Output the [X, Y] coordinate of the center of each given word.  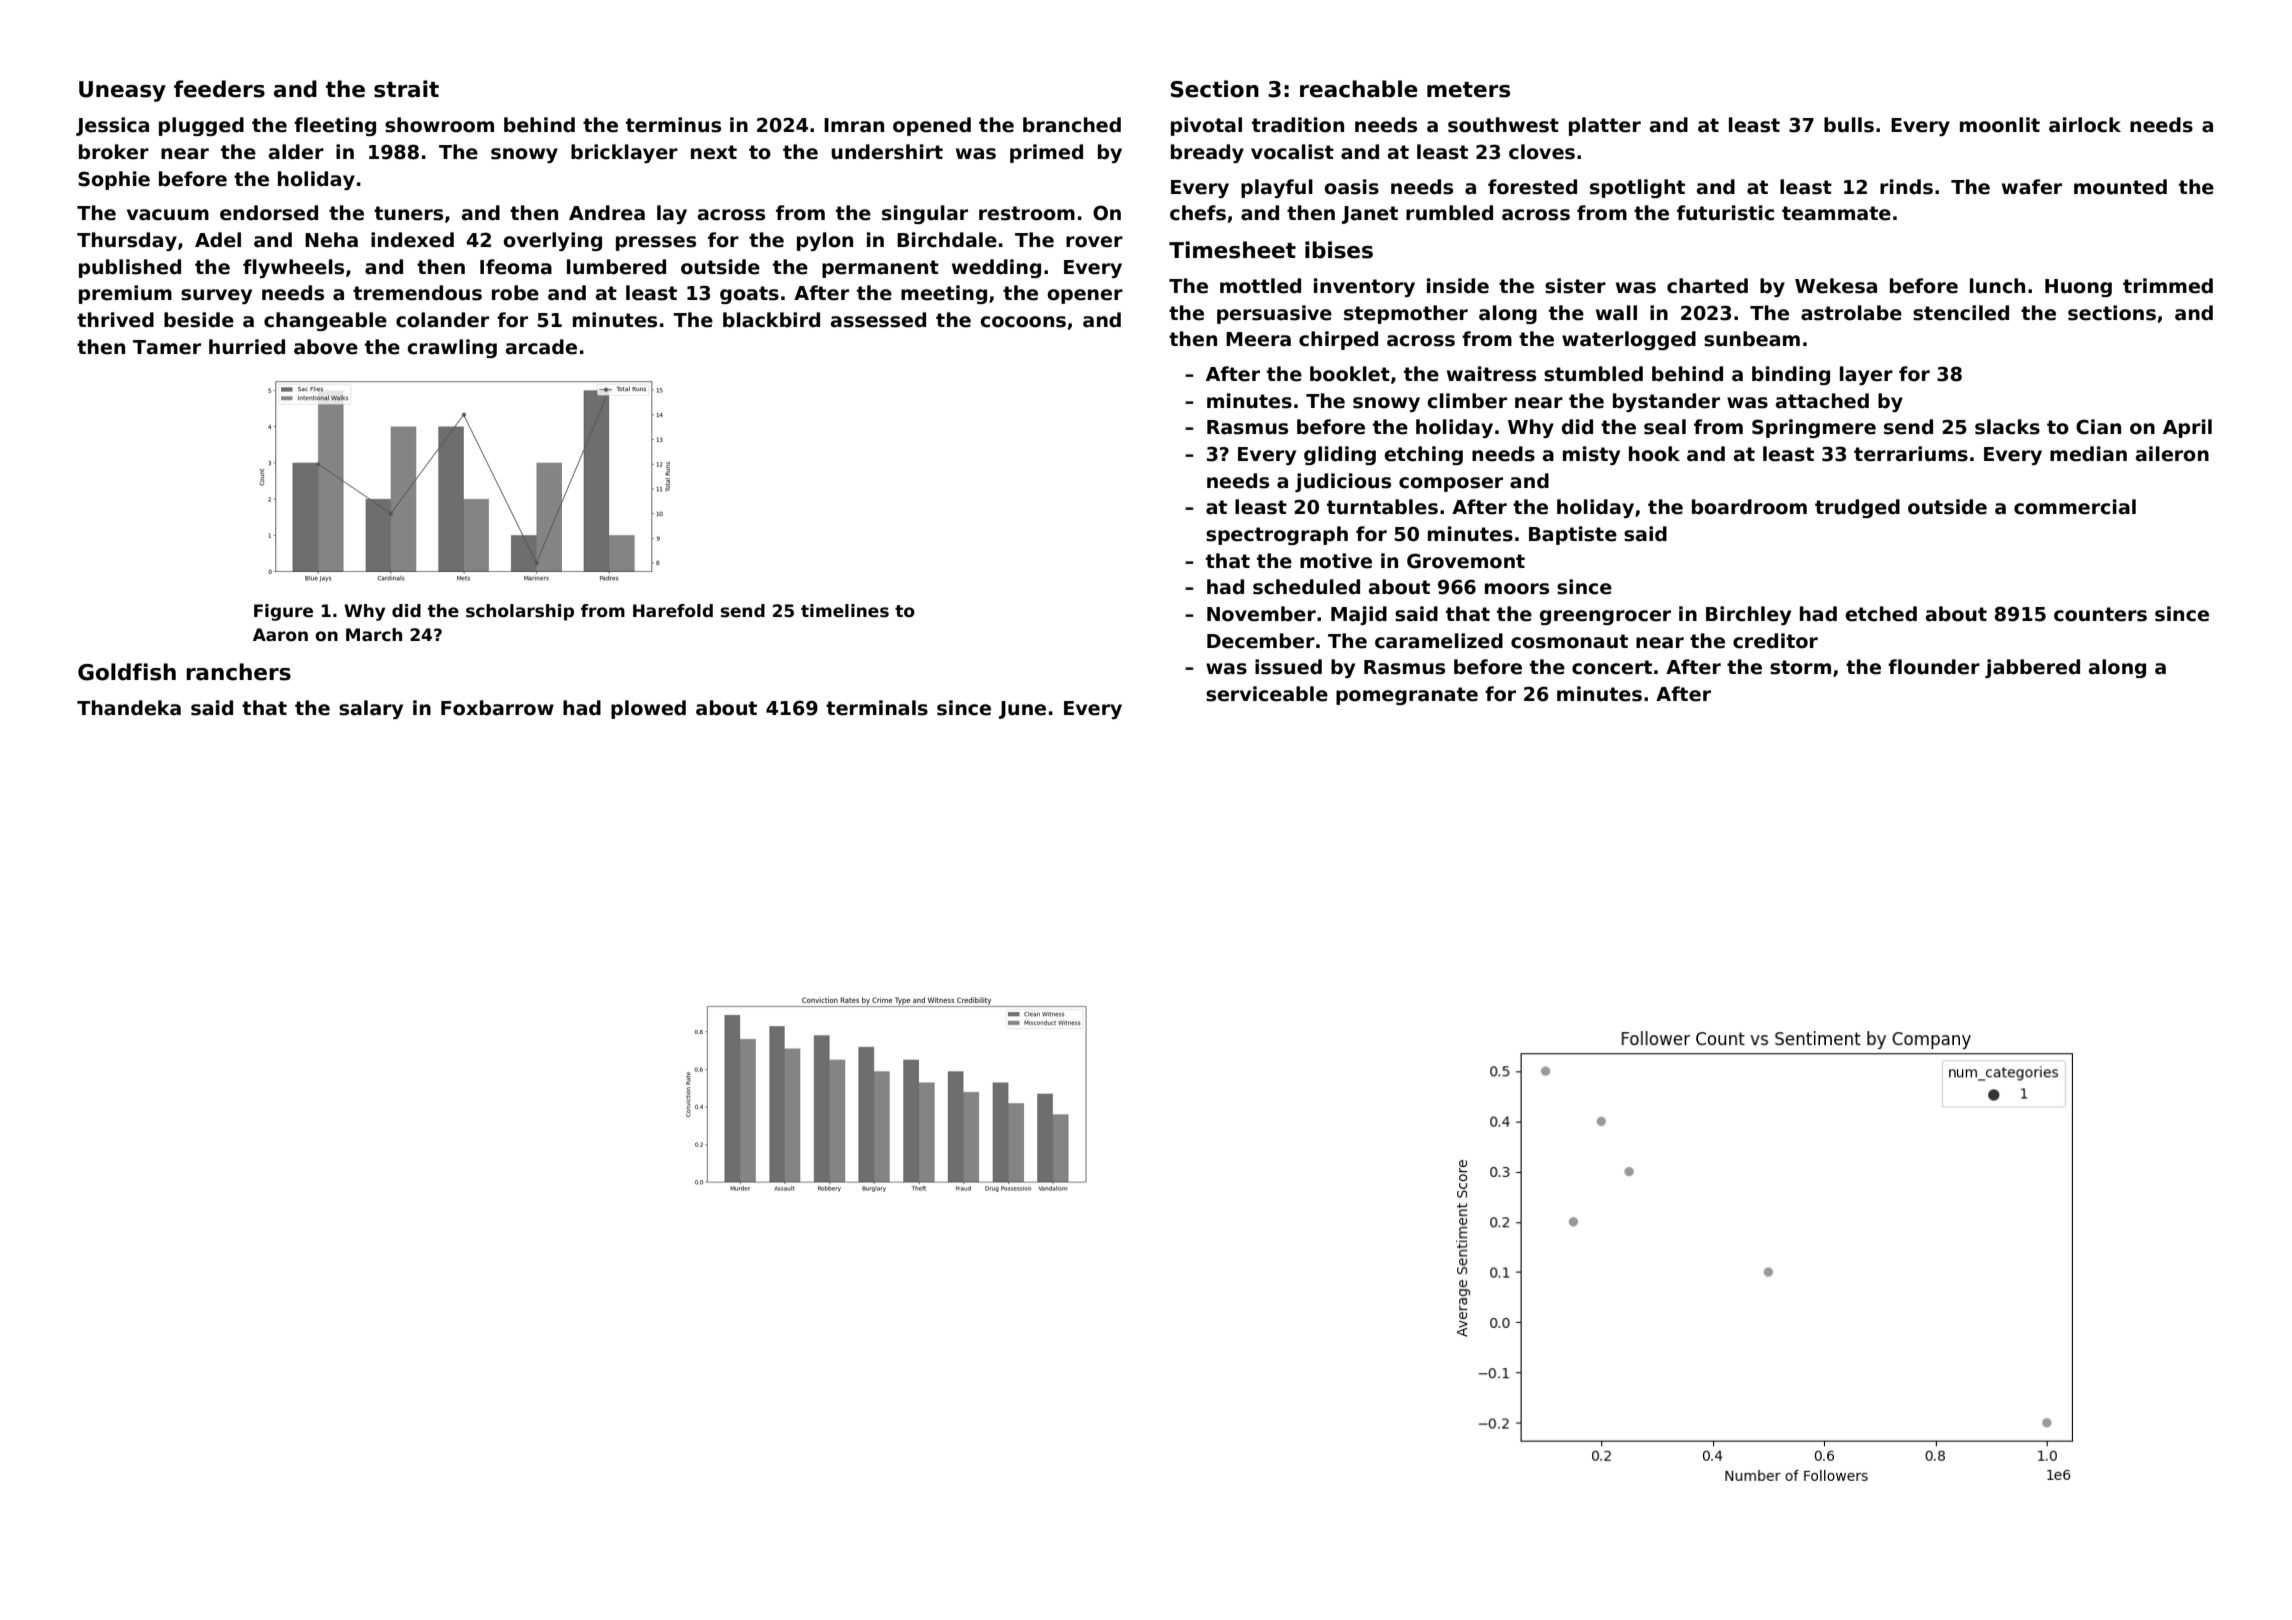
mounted [2120, 187]
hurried [247, 347]
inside [1458, 286]
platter [1605, 126]
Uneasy [122, 91]
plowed [648, 709]
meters [1468, 90]
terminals [877, 708]
